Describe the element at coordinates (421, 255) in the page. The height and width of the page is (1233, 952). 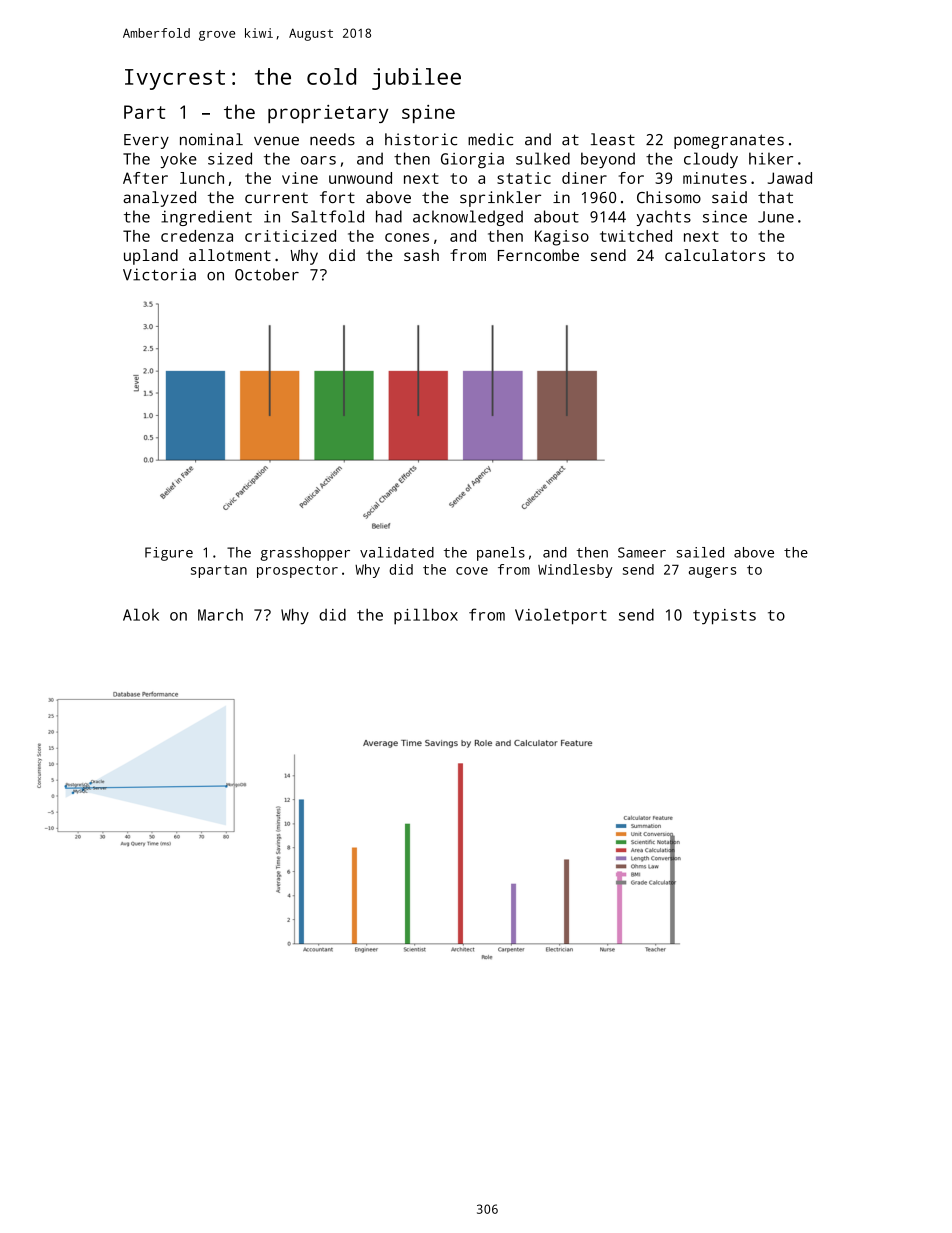
I see `sash` at that location.
